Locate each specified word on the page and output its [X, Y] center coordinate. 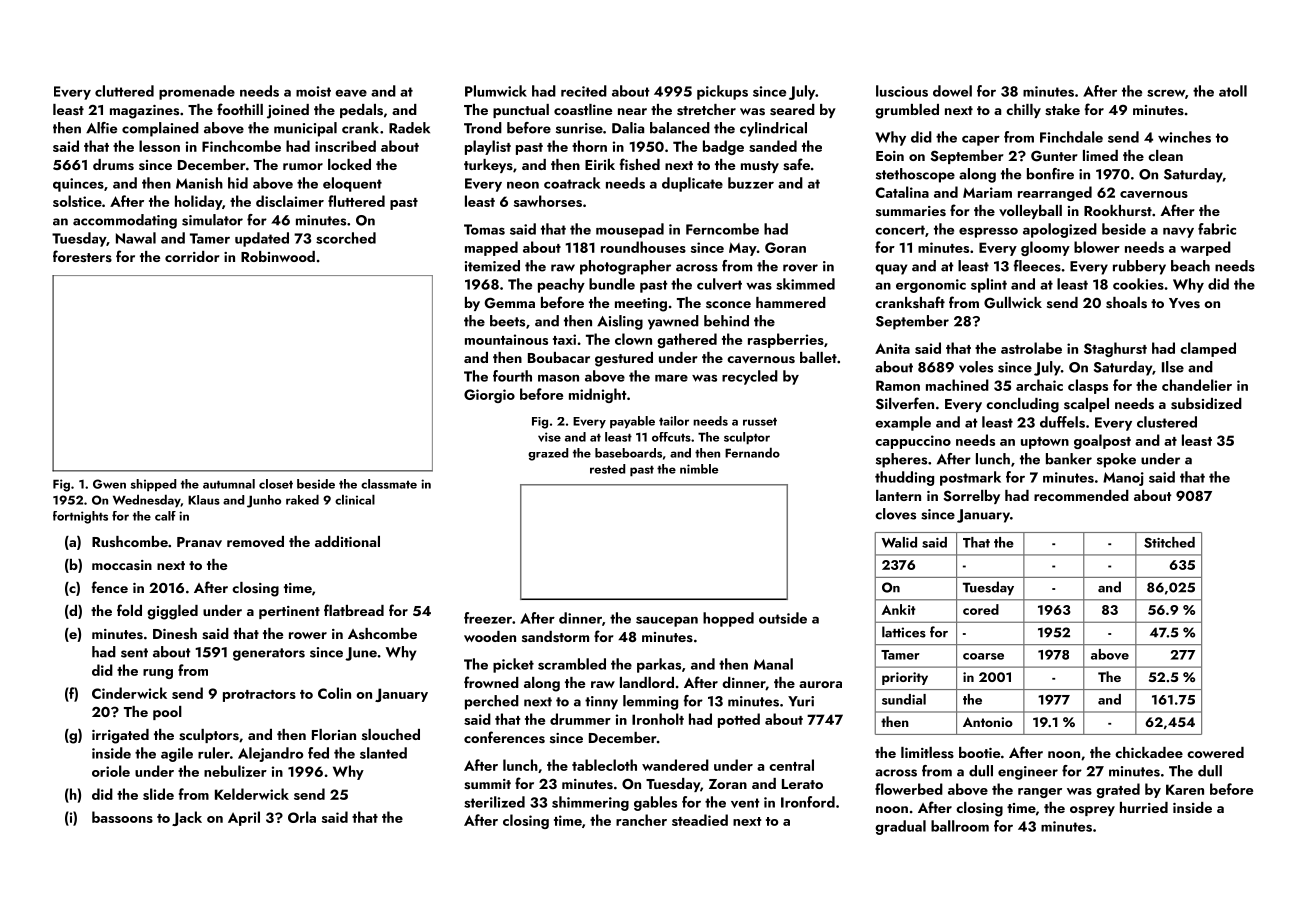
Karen [1185, 789]
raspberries [786, 340]
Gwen [109, 484]
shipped [153, 485]
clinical [355, 499]
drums [113, 164]
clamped [1208, 349]
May [743, 249]
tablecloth [604, 765]
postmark [970, 478]
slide [158, 794]
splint [989, 285]
